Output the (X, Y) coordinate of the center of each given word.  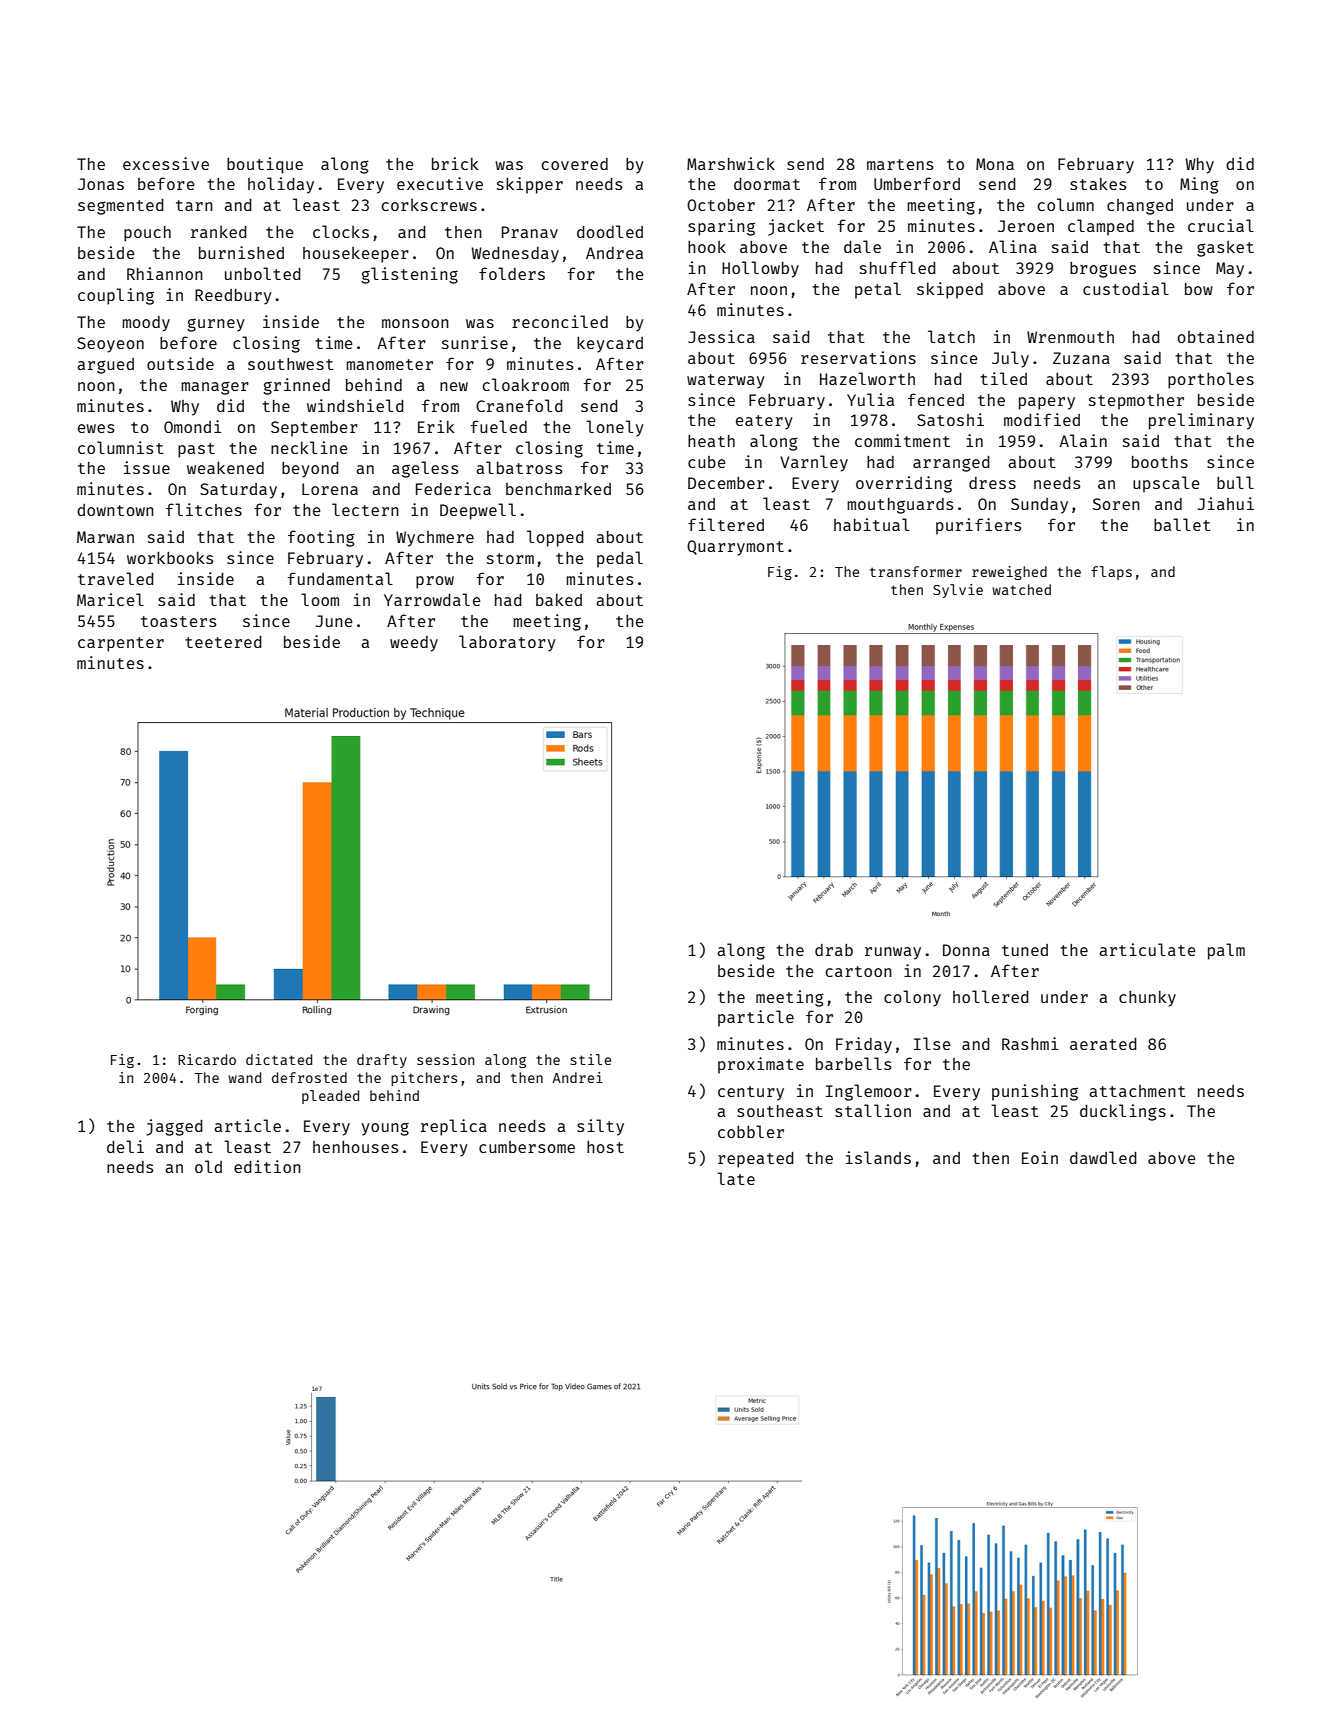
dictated (279, 1059)
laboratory (507, 643)
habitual (872, 524)
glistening (409, 275)
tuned (1025, 950)
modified (1042, 419)
